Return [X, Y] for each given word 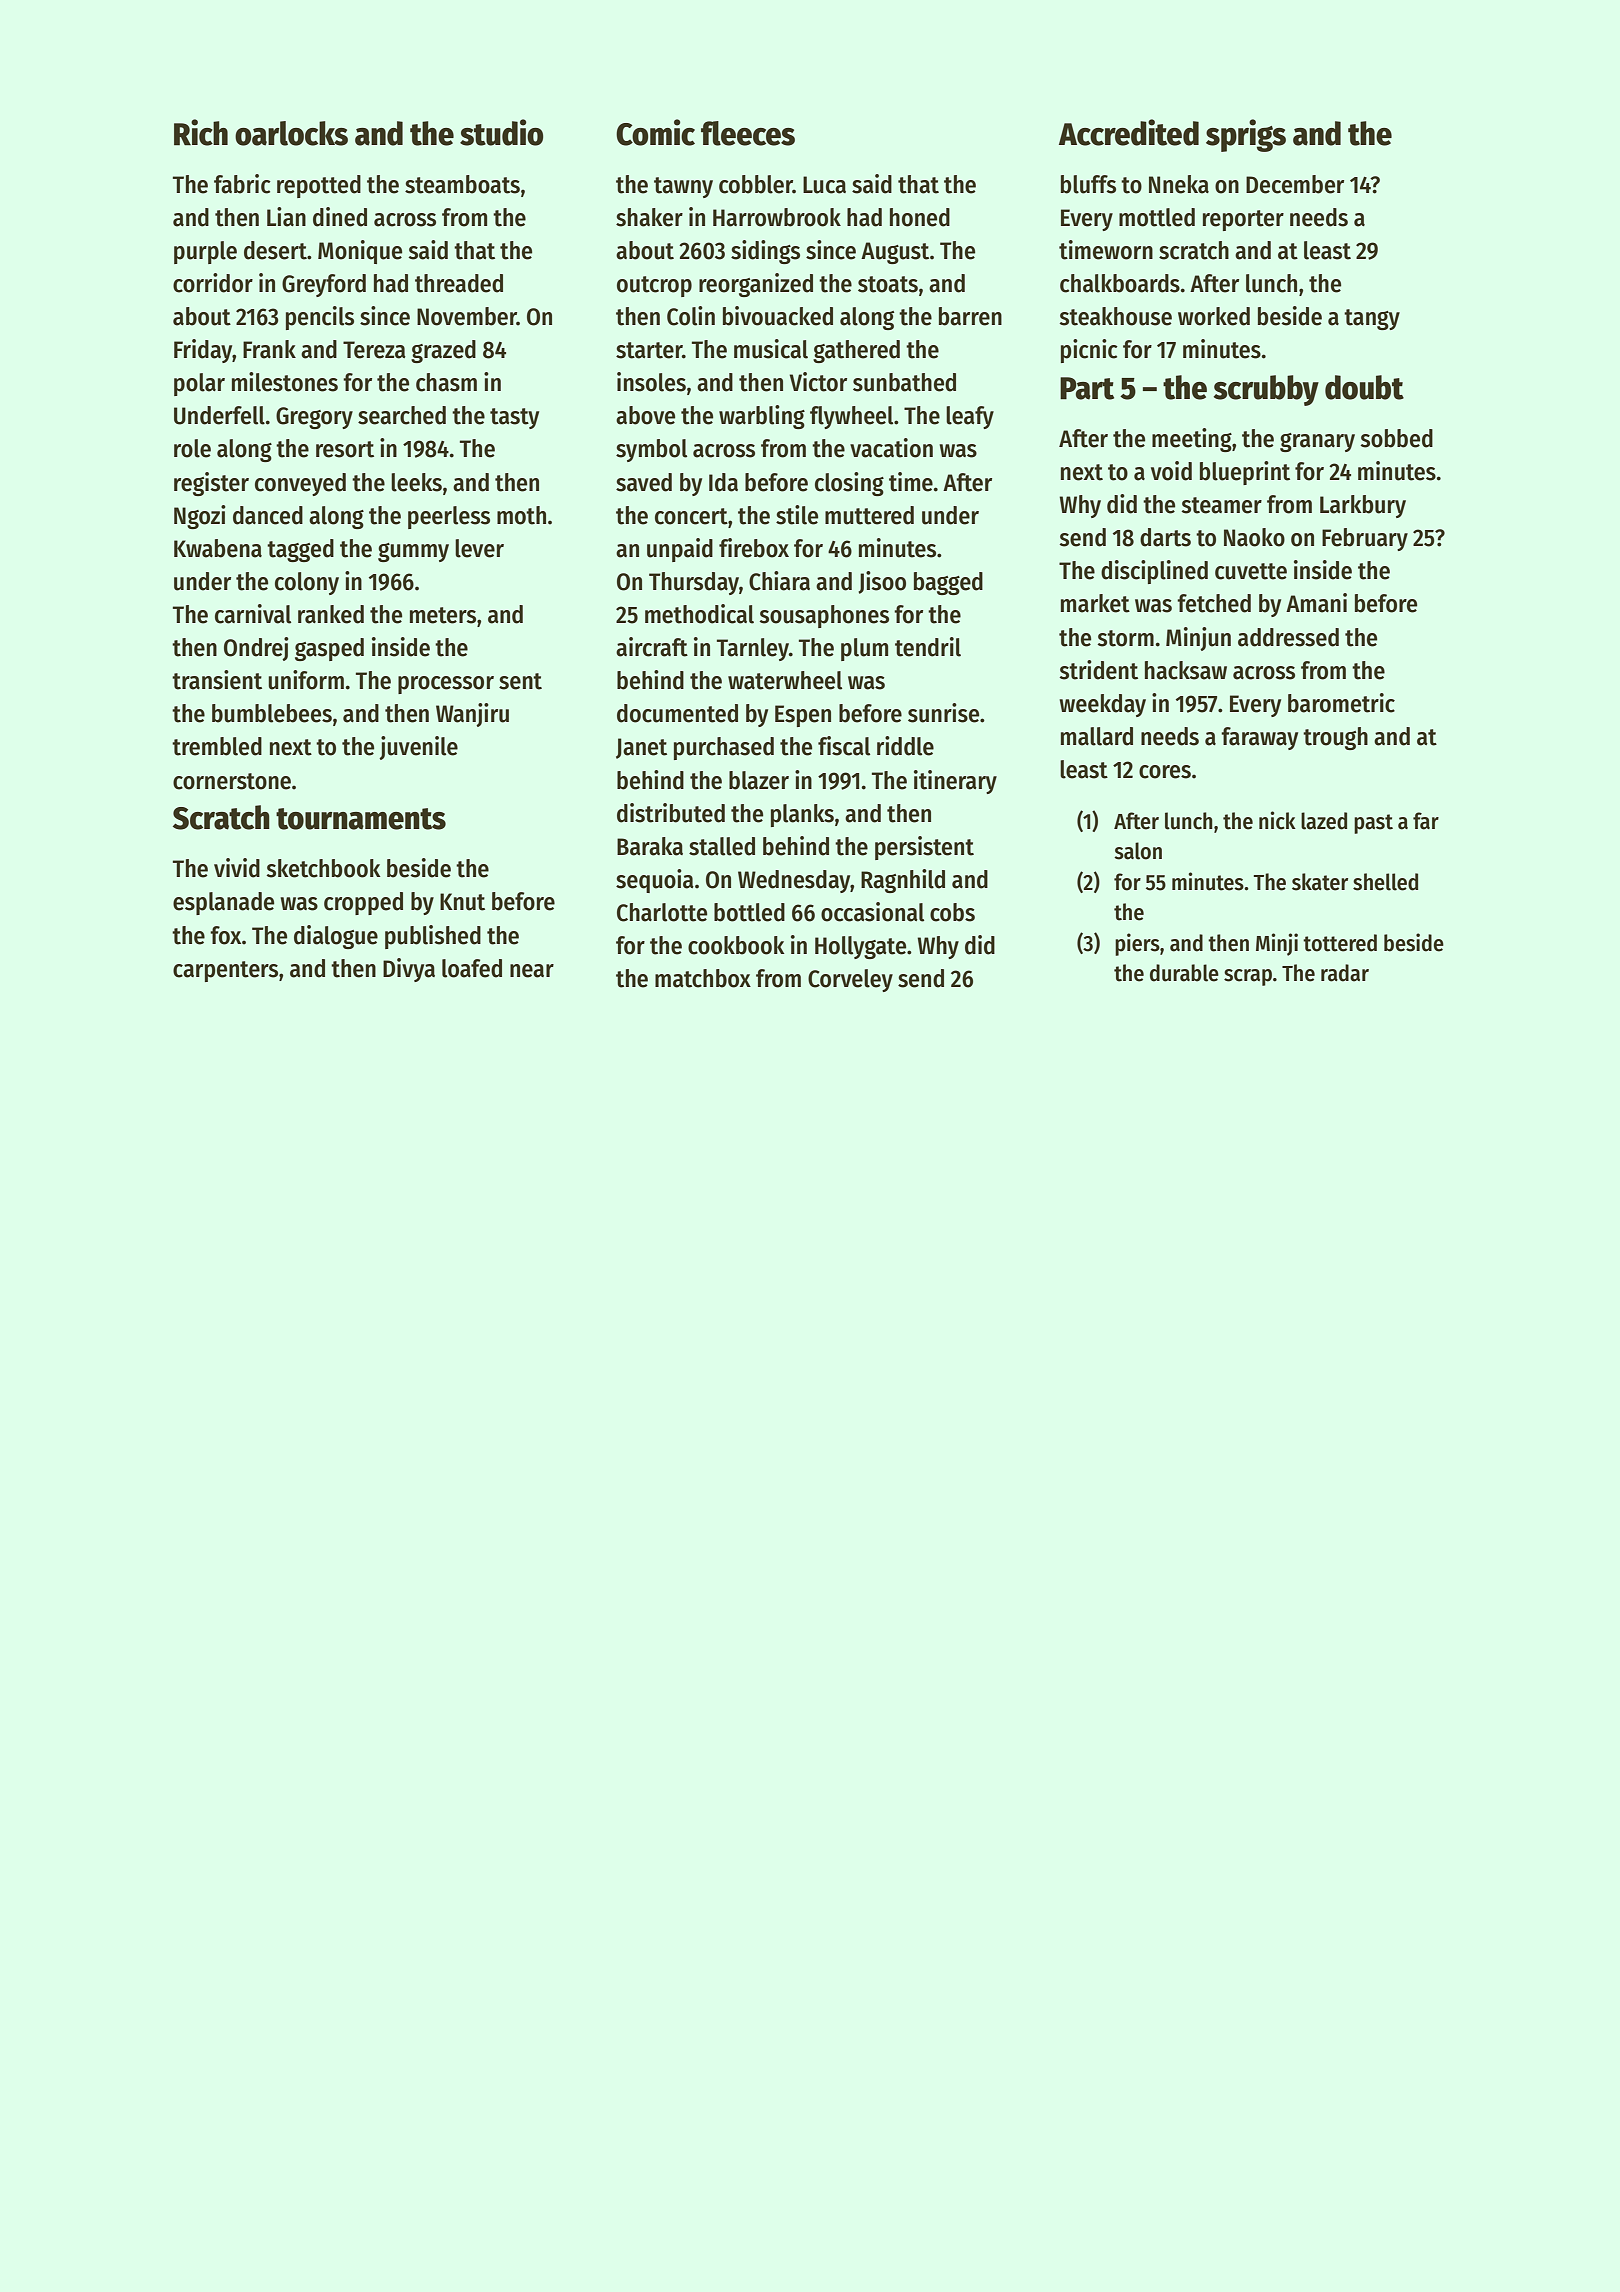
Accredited [1129, 132]
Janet [641, 748]
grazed [443, 351]
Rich [201, 132]
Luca [824, 185]
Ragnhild [903, 881]
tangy [1372, 319]
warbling [762, 417]
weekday [1102, 705]
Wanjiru [472, 715]
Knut [462, 902]
